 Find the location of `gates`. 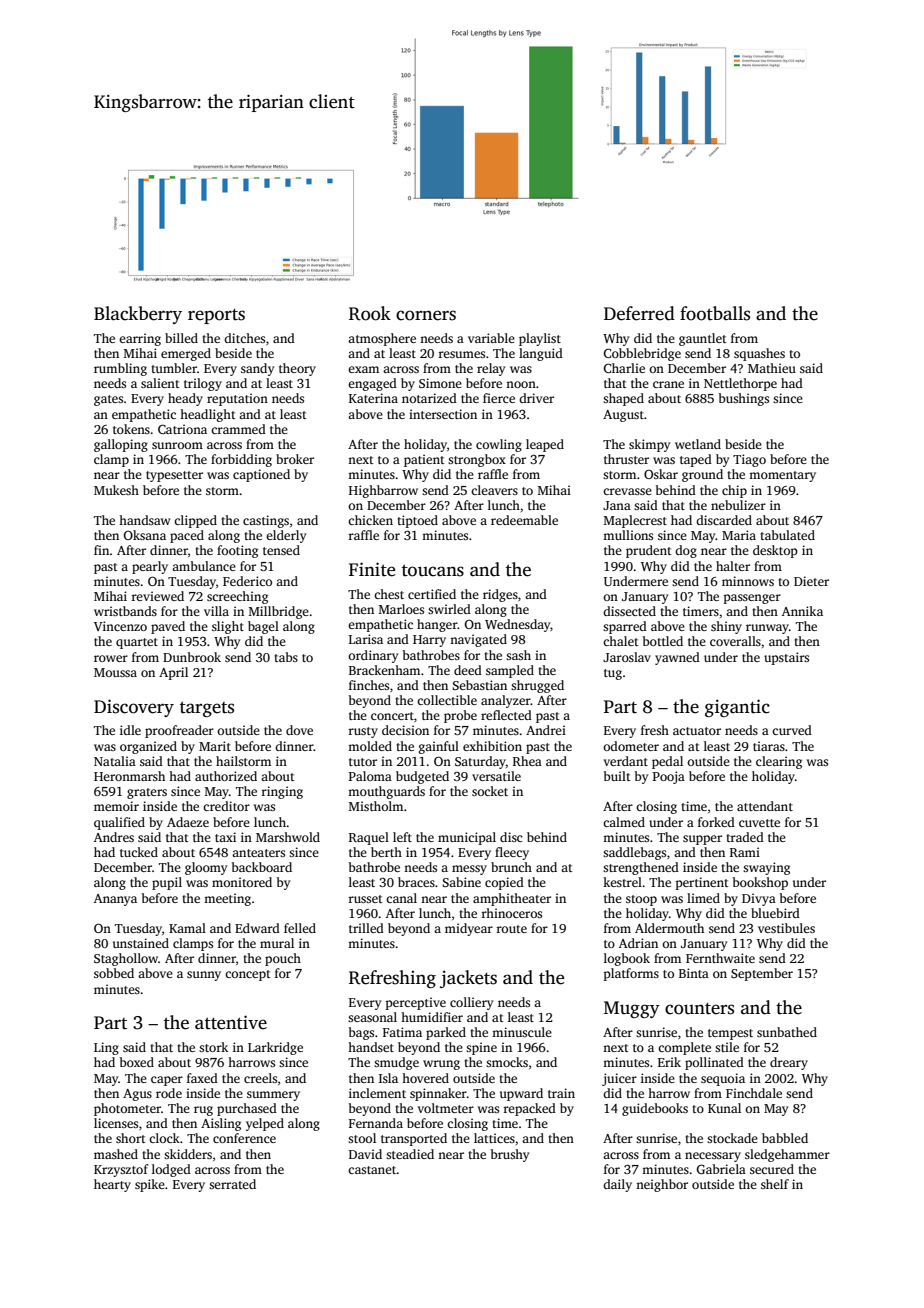

gates is located at coordinates (108, 400).
